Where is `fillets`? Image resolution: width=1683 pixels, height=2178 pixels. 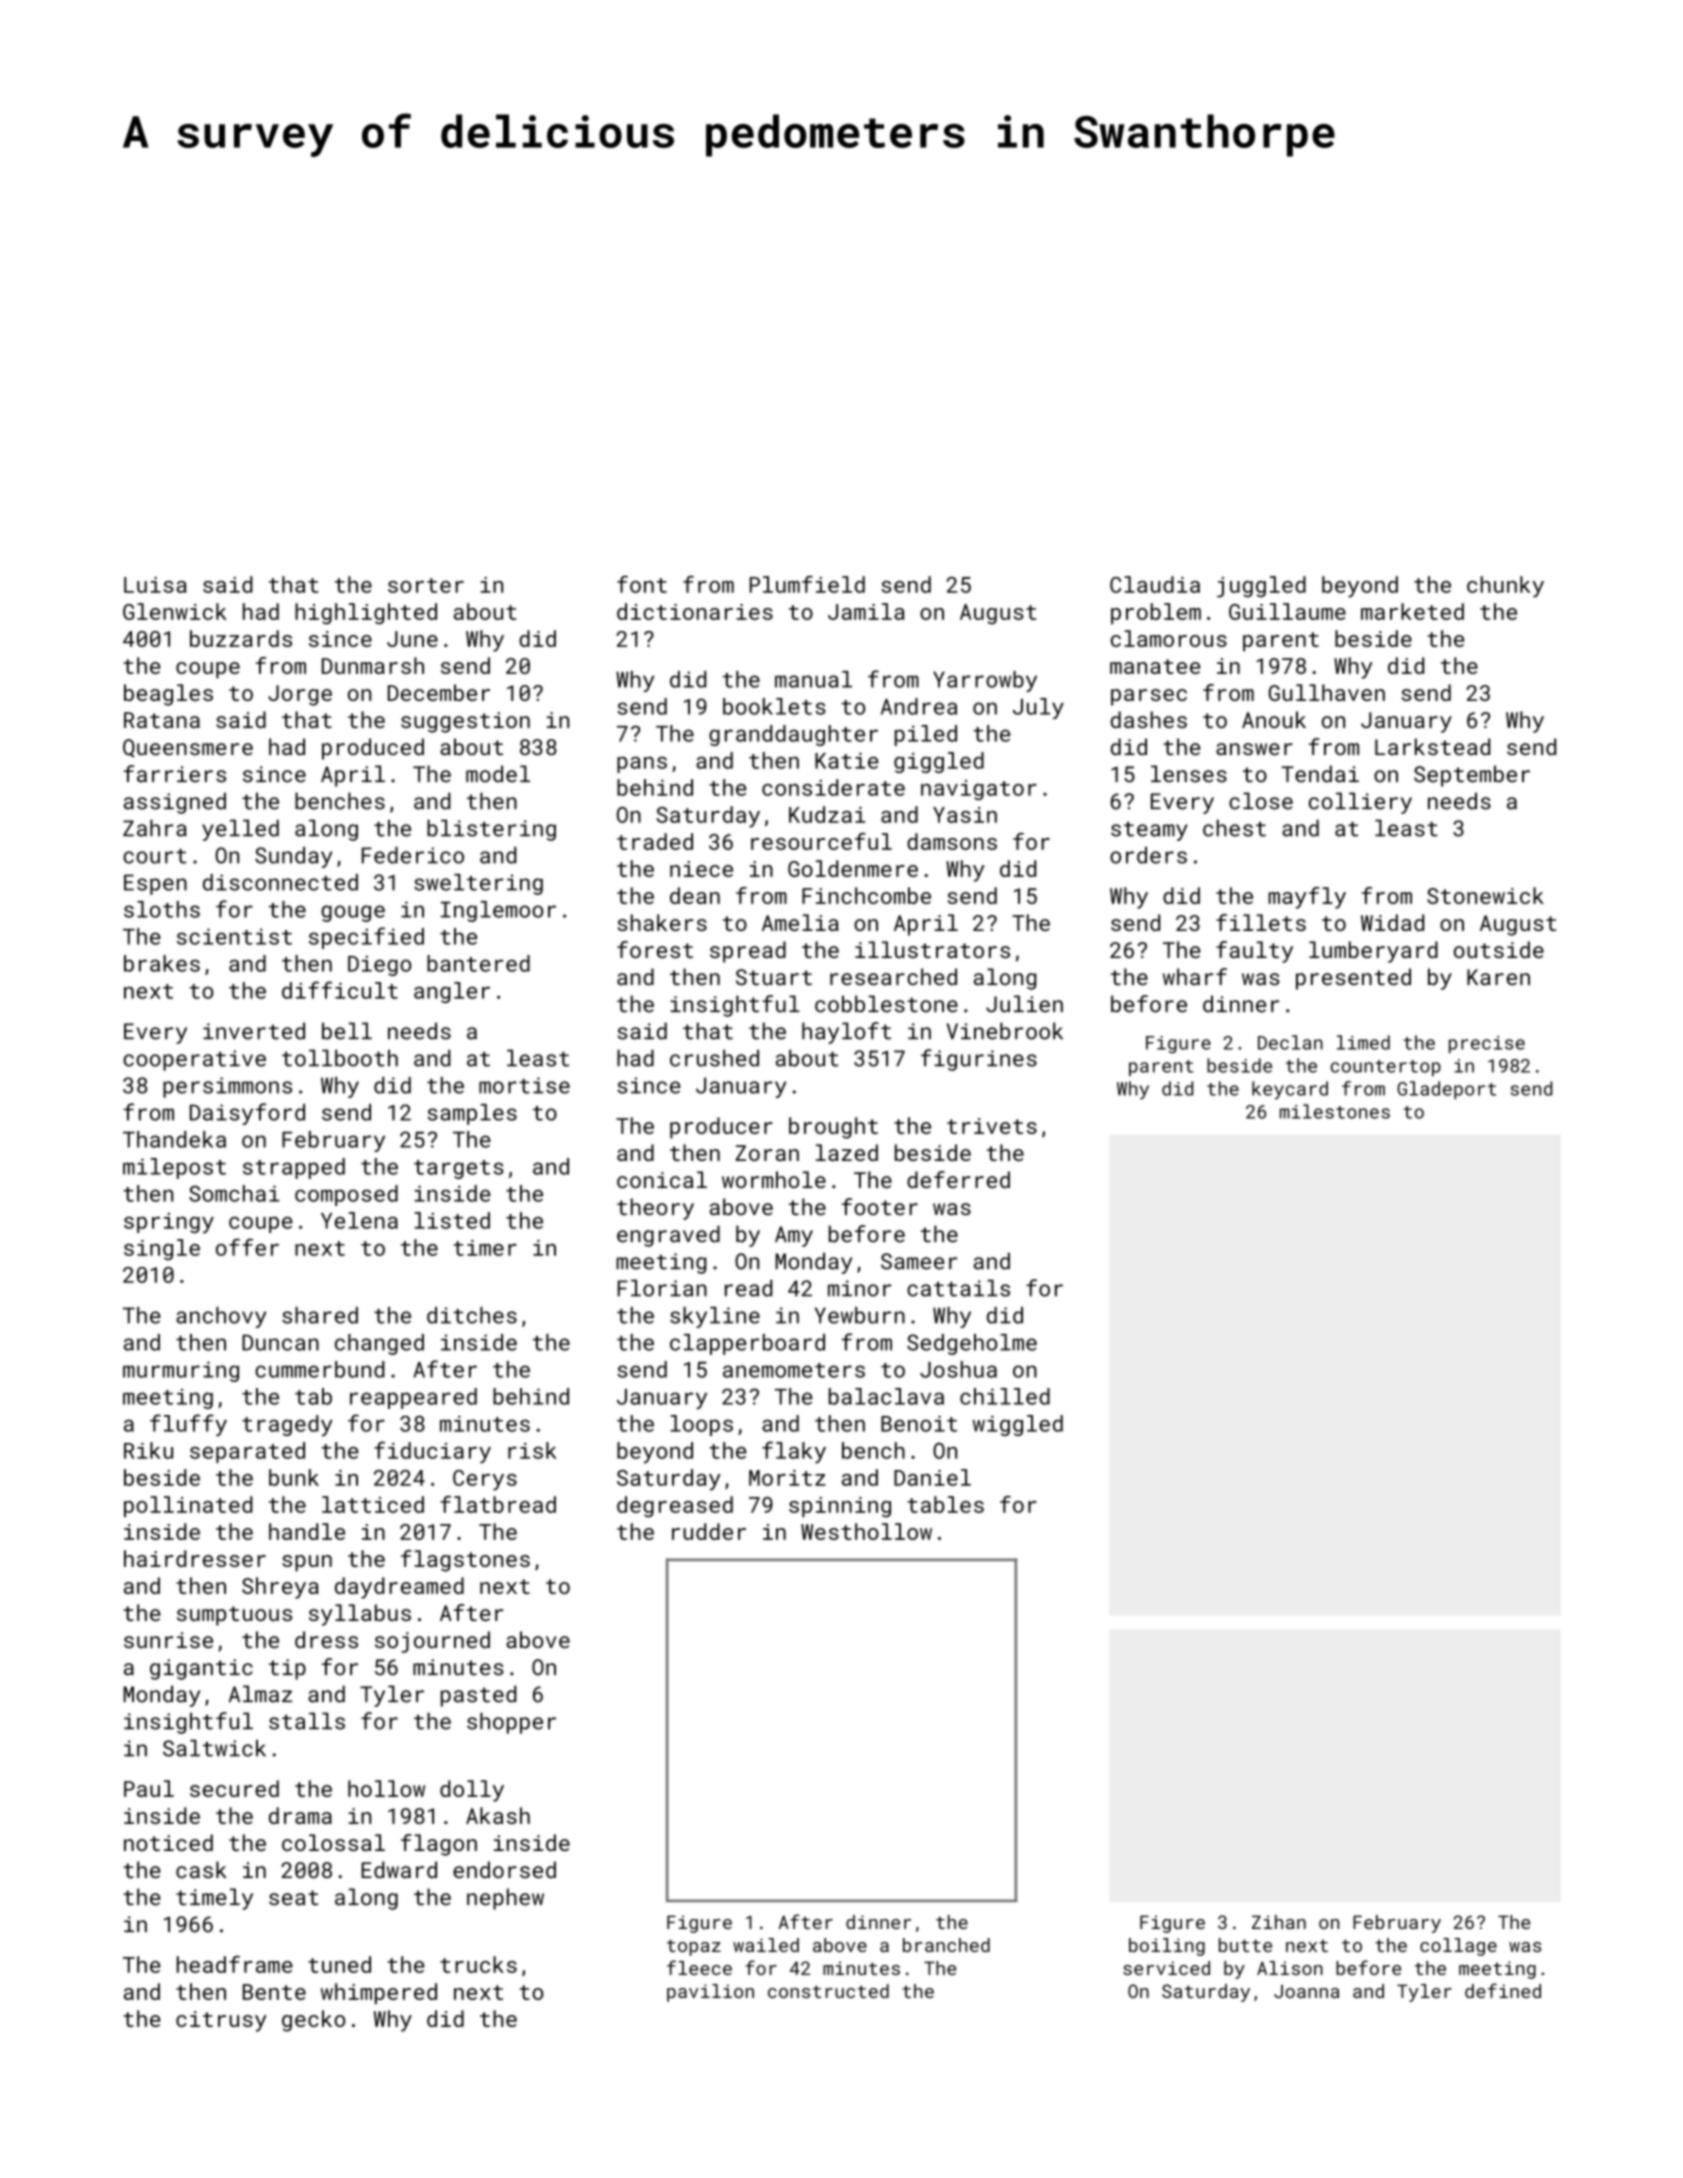 fillets is located at coordinates (1261, 922).
